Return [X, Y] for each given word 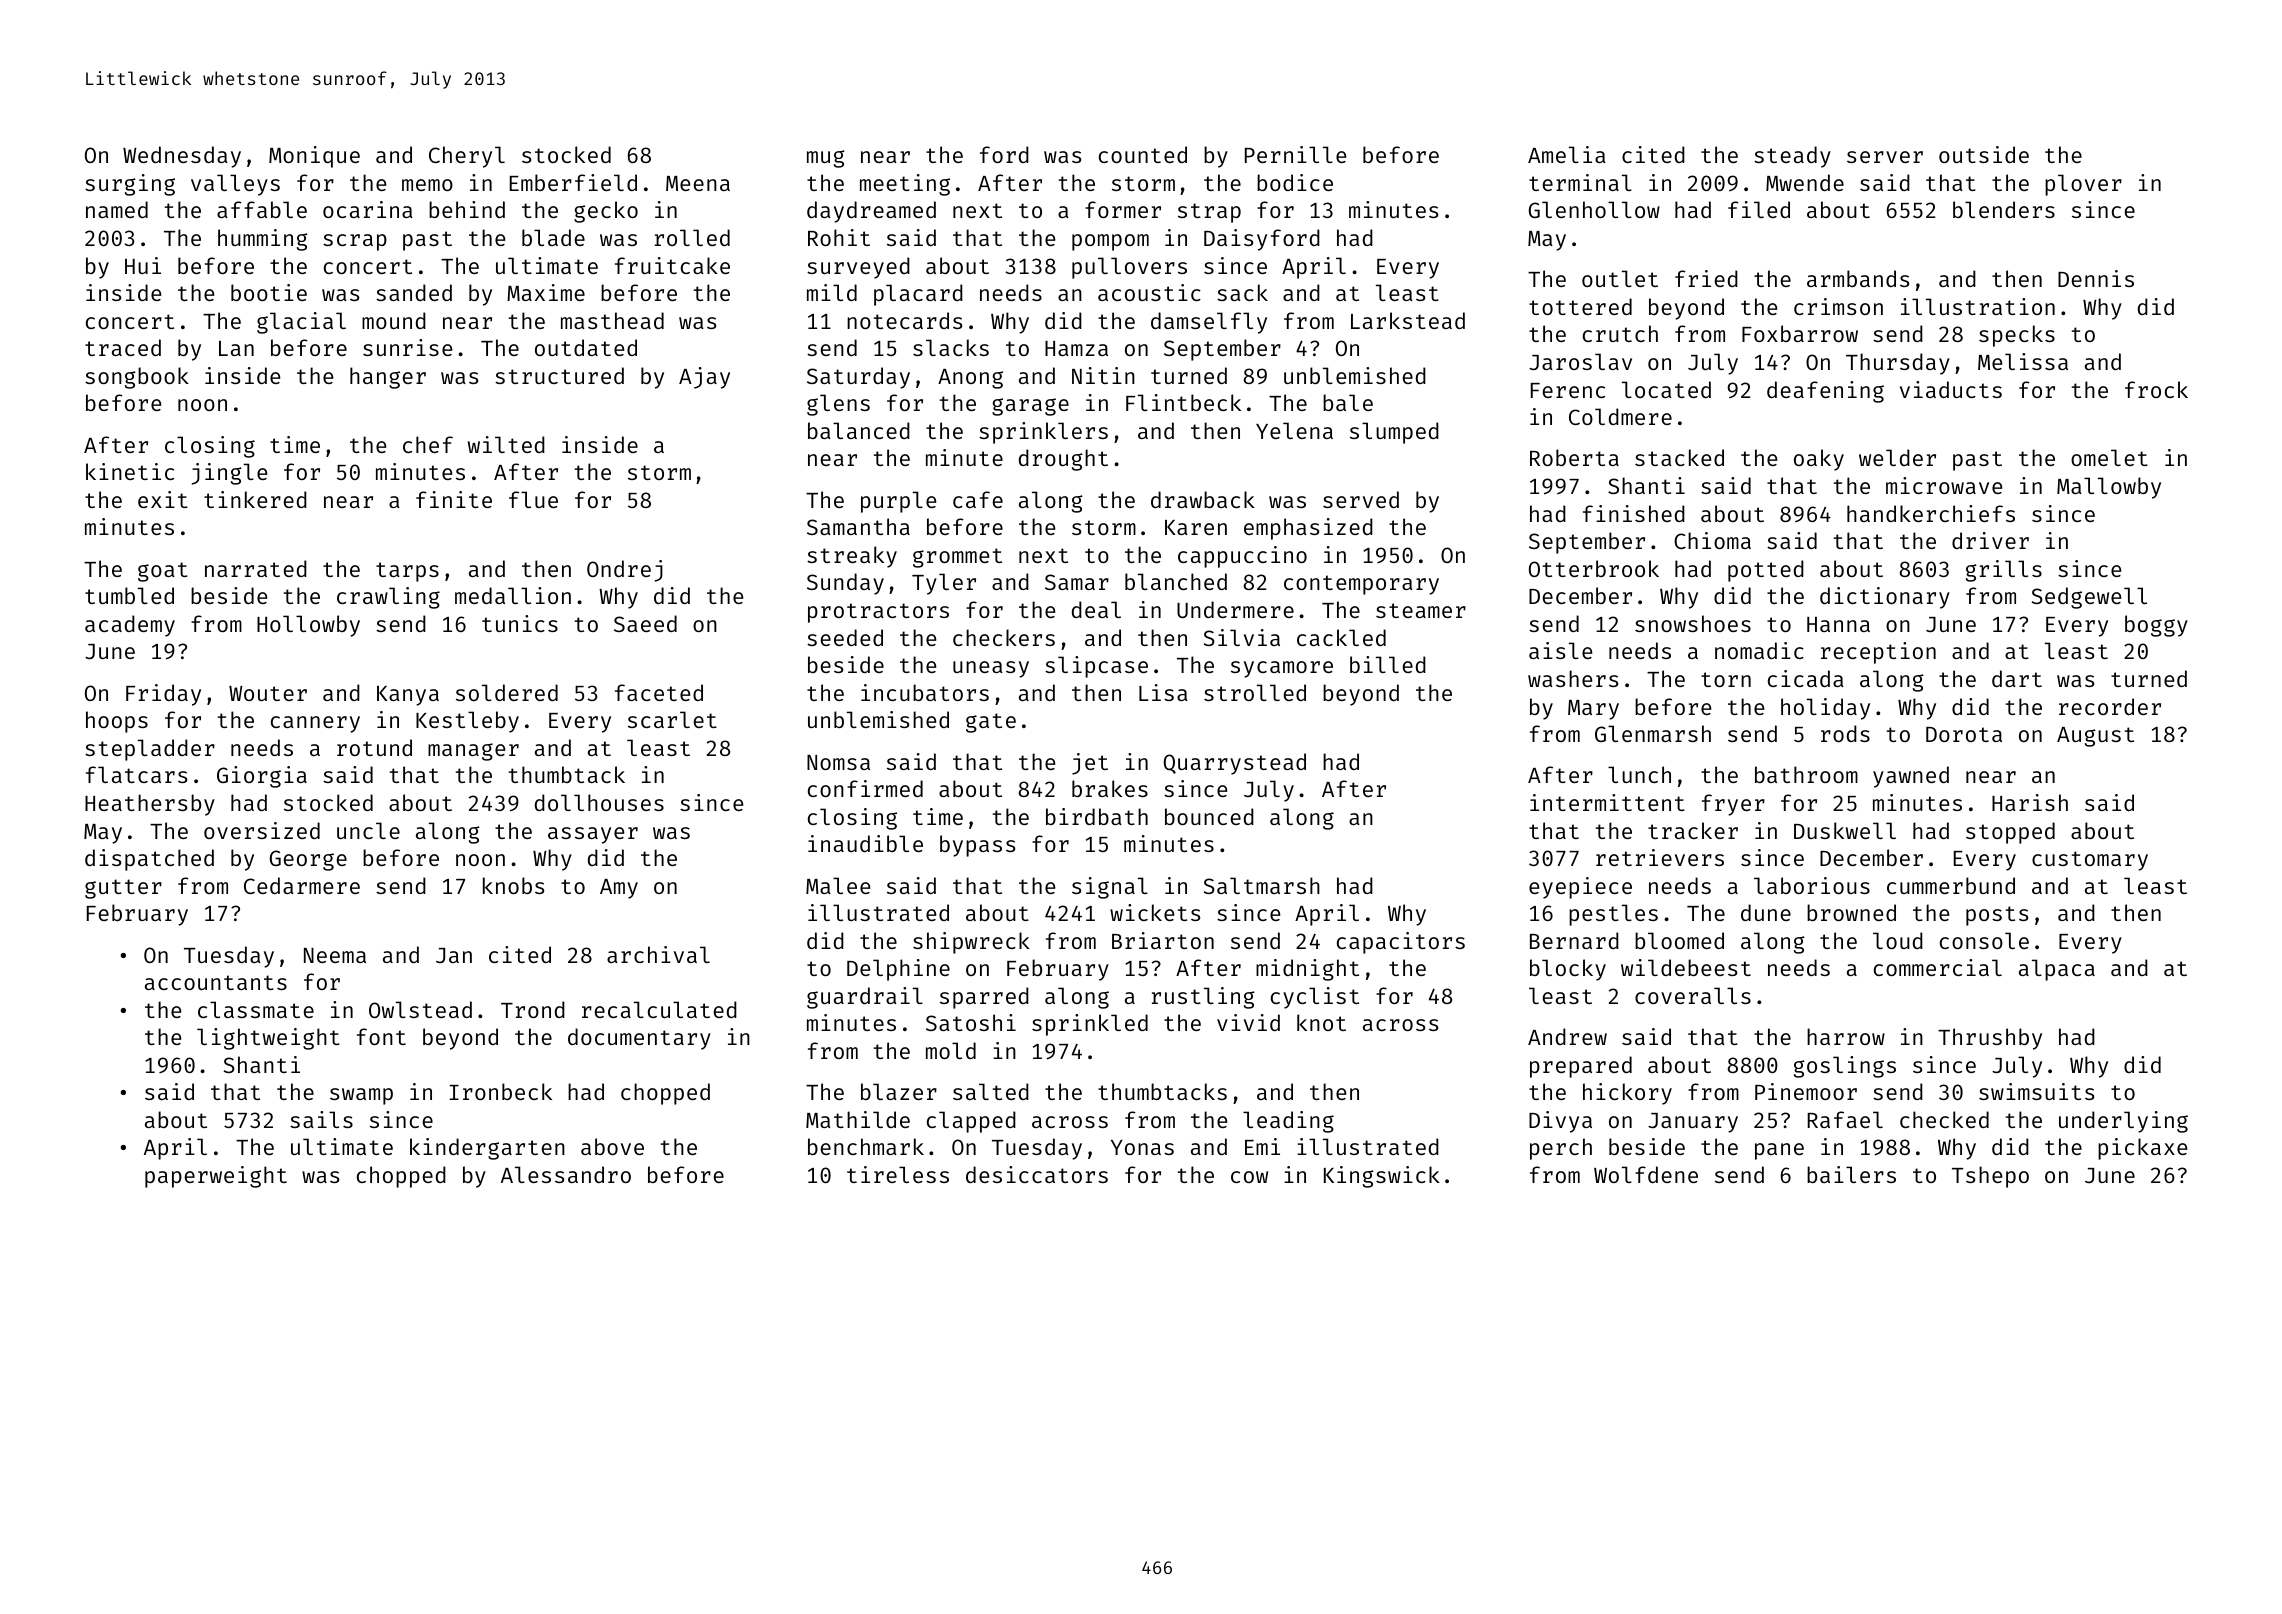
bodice [1295, 182]
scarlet [672, 719]
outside [1984, 154]
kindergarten [487, 1149]
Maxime [546, 292]
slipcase [1096, 667]
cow [1249, 1177]
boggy [2156, 626]
